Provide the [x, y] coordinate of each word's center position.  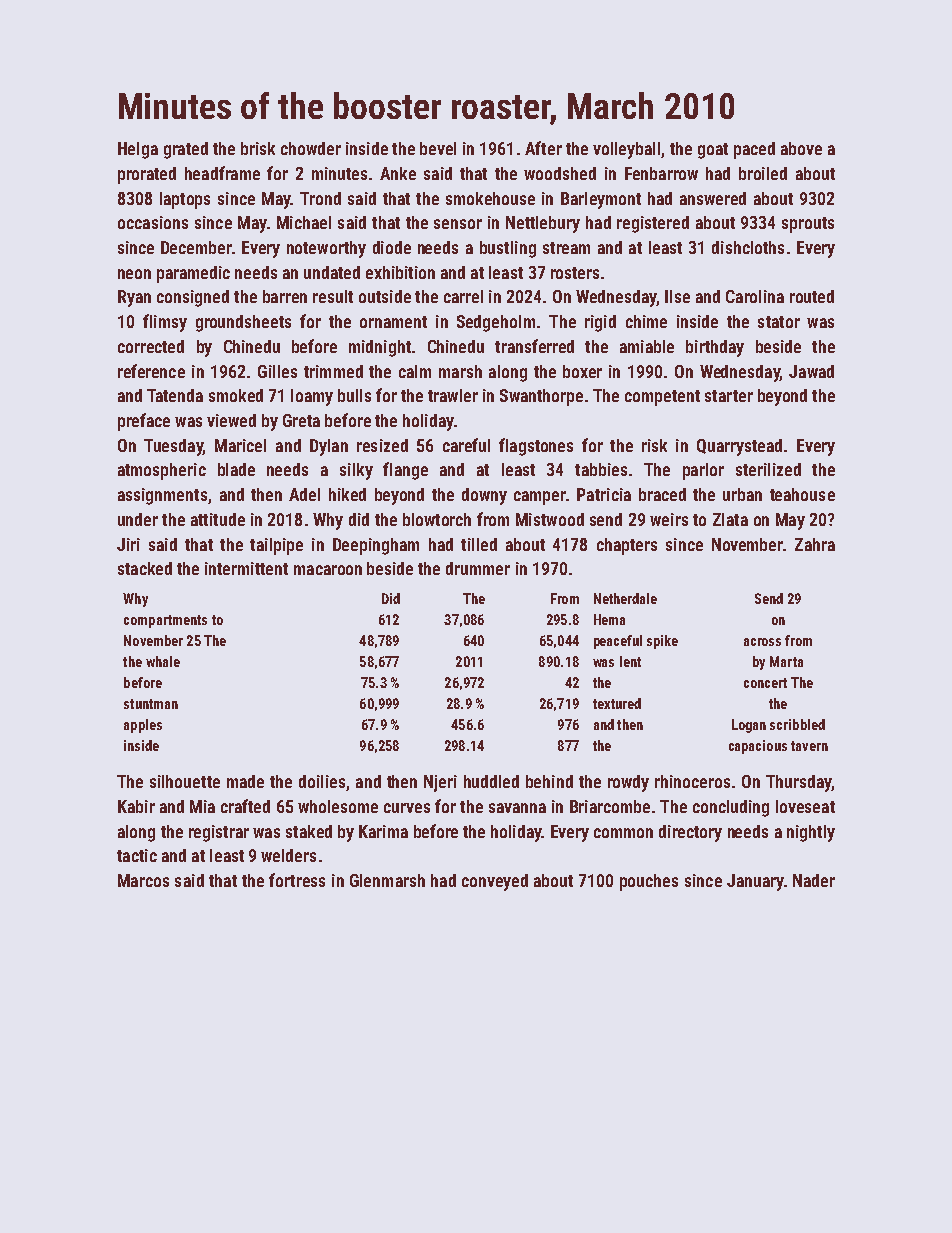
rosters [575, 273]
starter [729, 396]
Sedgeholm [496, 323]
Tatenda [175, 395]
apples [143, 726]
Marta [786, 661]
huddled [491, 781]
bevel [438, 148]
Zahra [815, 544]
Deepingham [376, 546]
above [801, 148]
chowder [311, 148]
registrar [219, 833]
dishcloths [748, 247]
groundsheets [243, 323]
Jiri [128, 544]
